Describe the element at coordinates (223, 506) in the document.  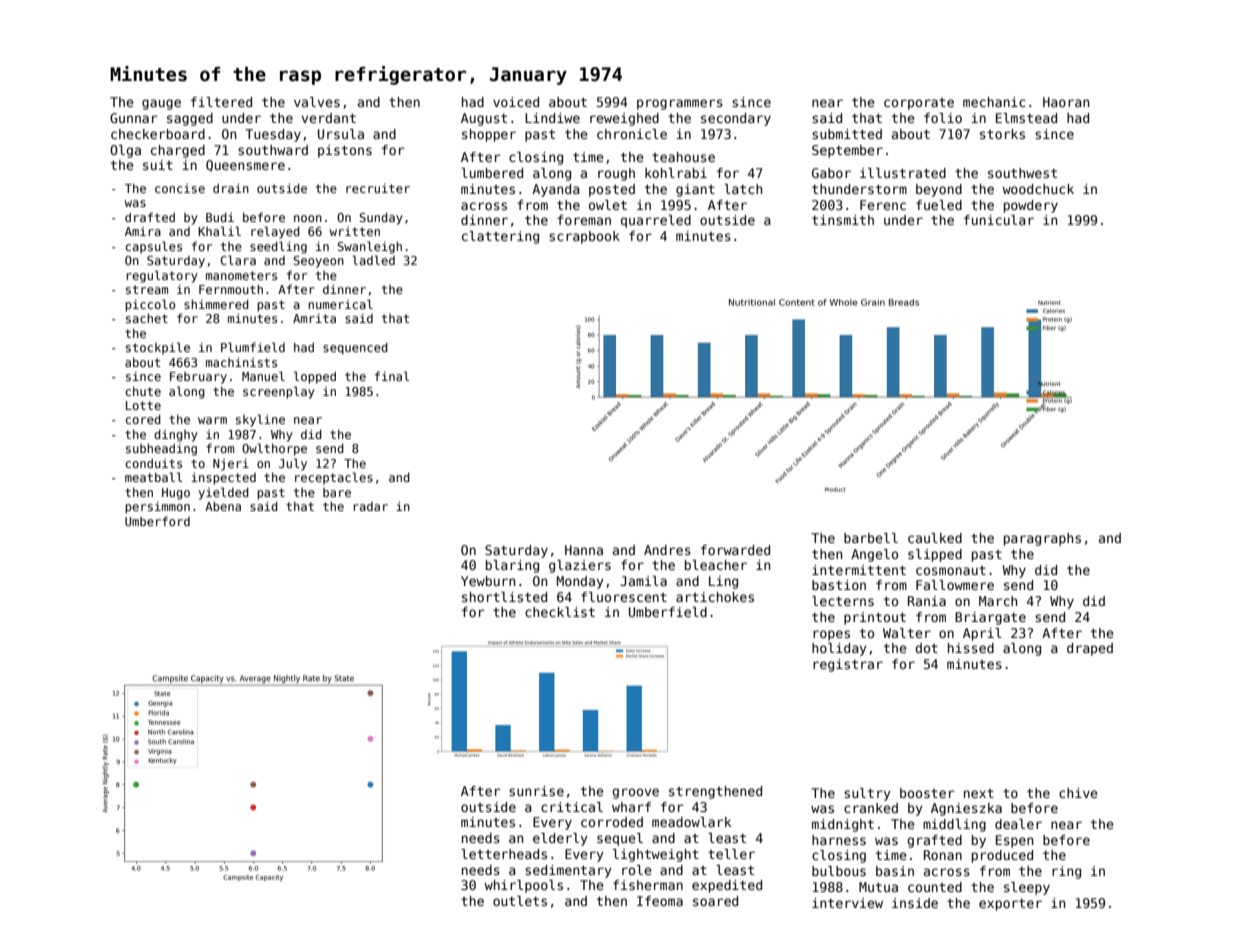
I see `Abena` at that location.
